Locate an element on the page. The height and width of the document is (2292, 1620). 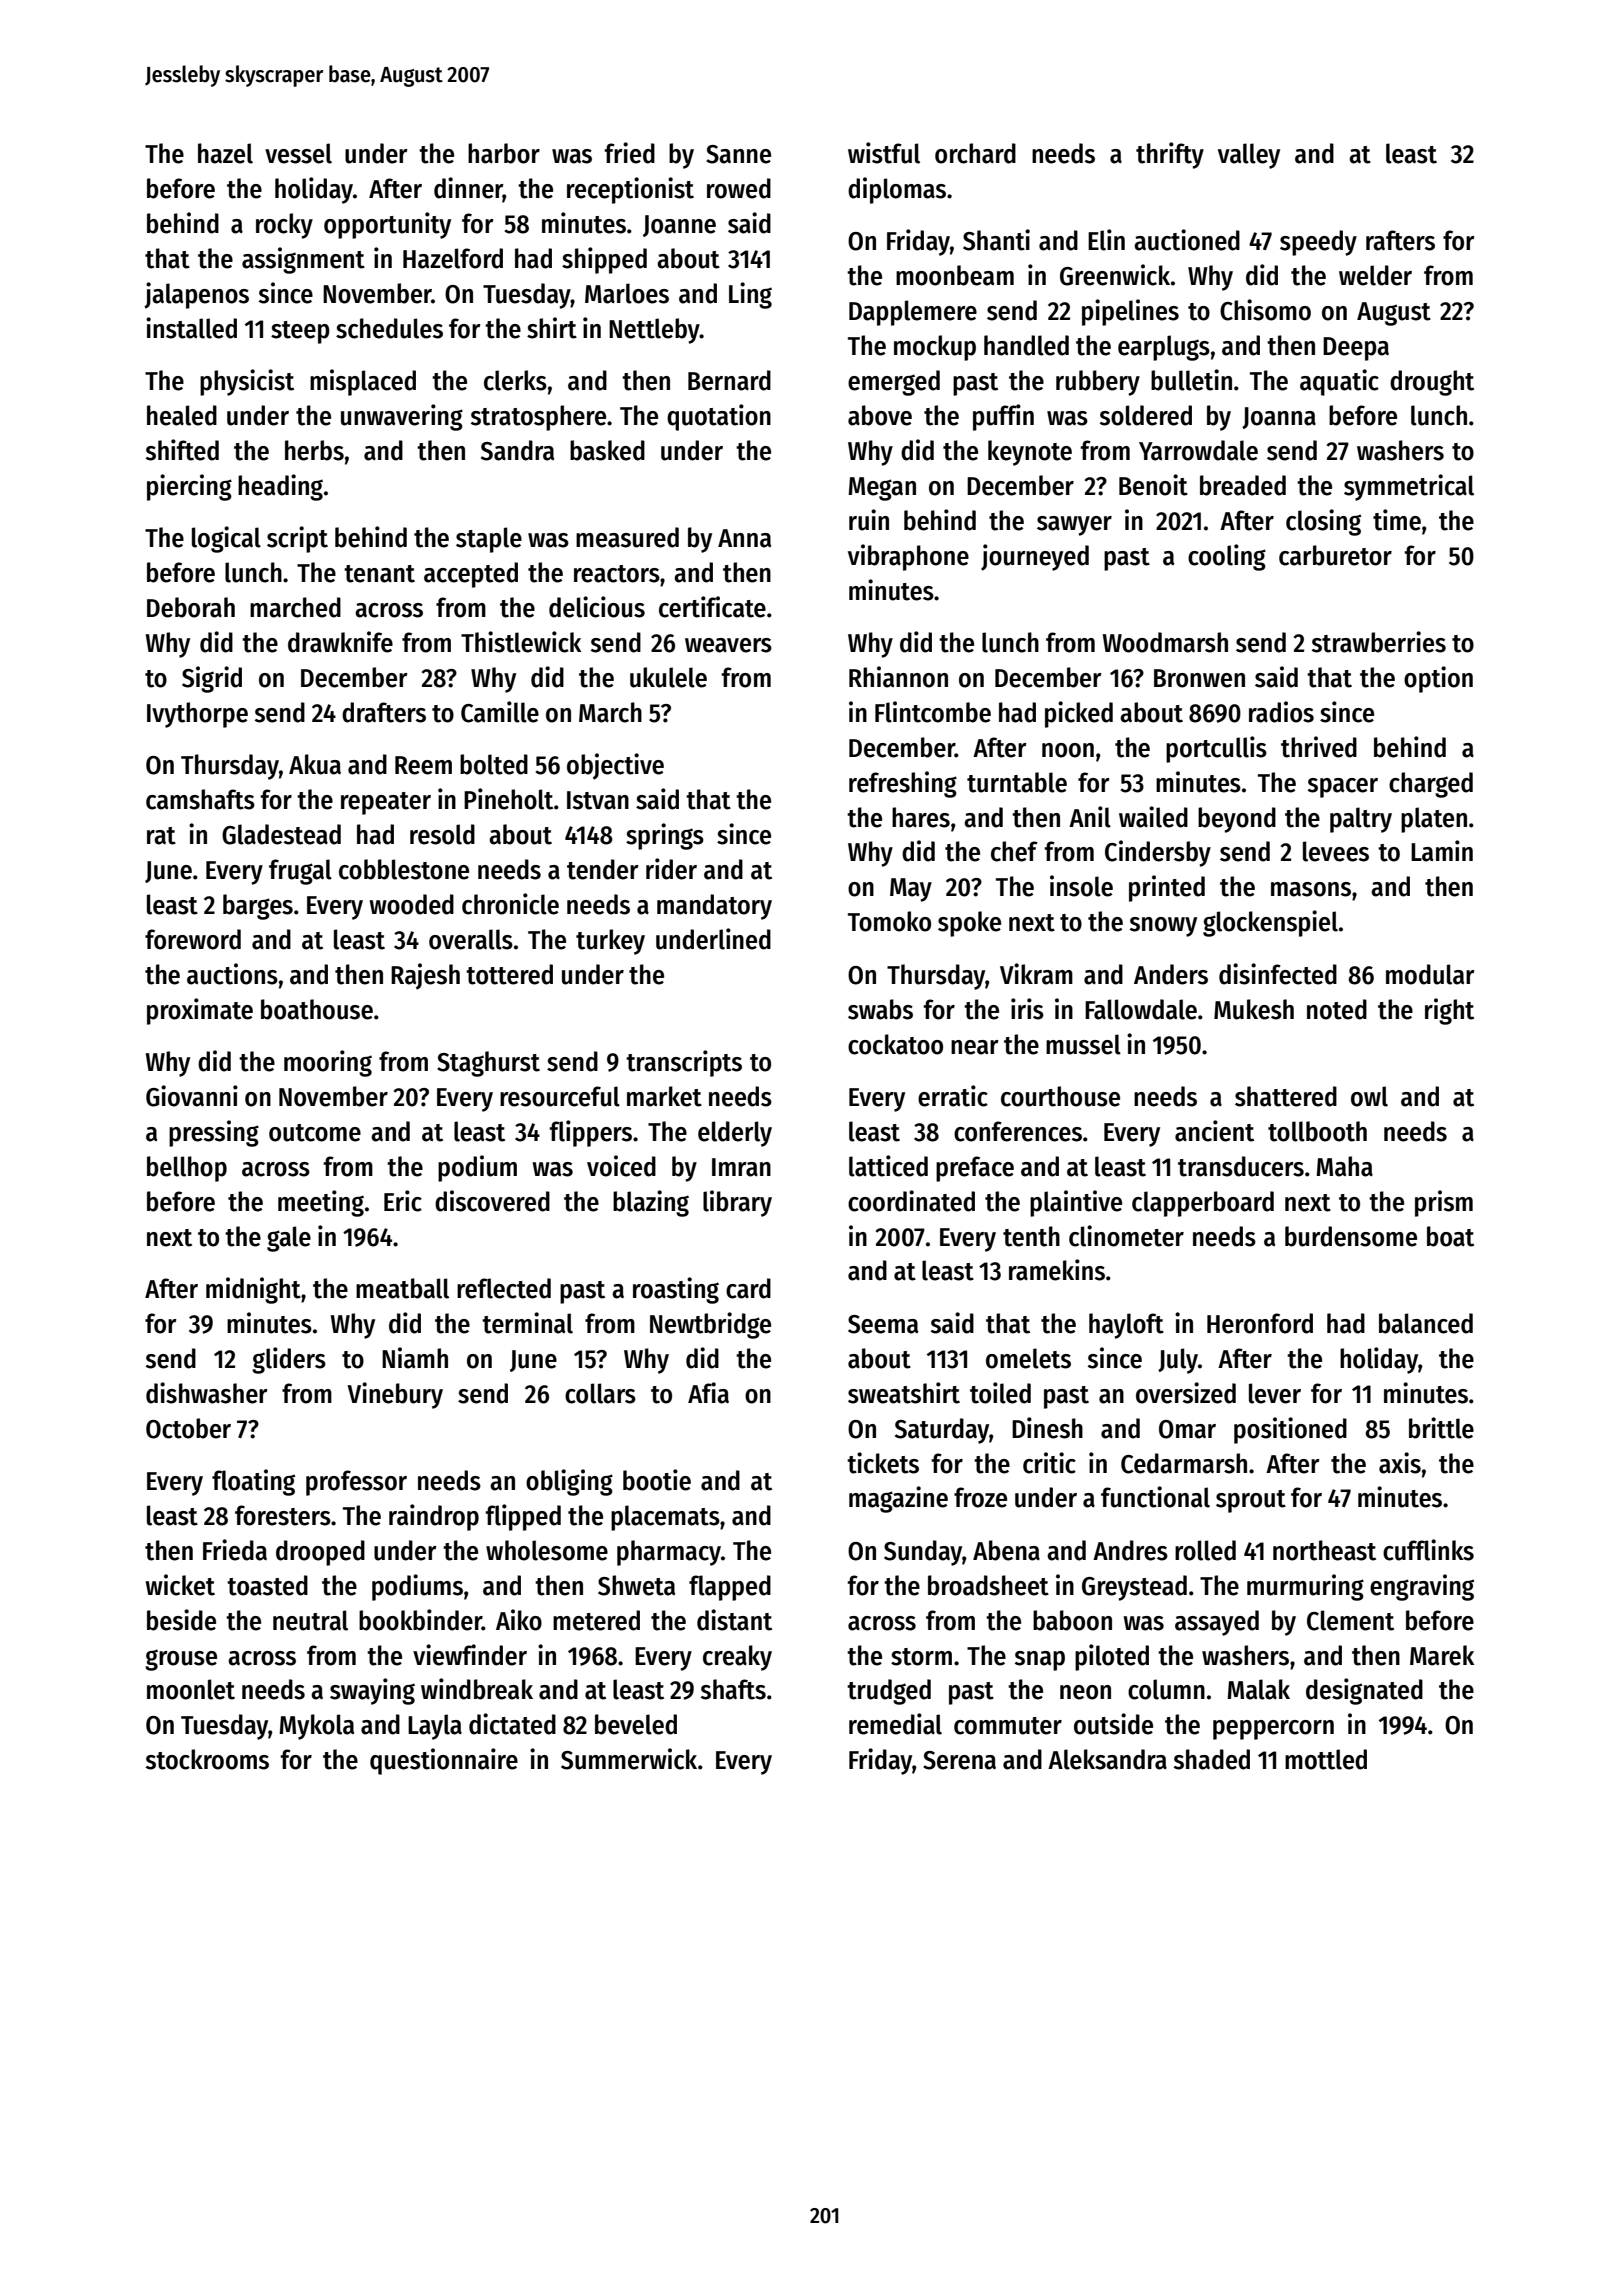
Sanne is located at coordinates (738, 154).
